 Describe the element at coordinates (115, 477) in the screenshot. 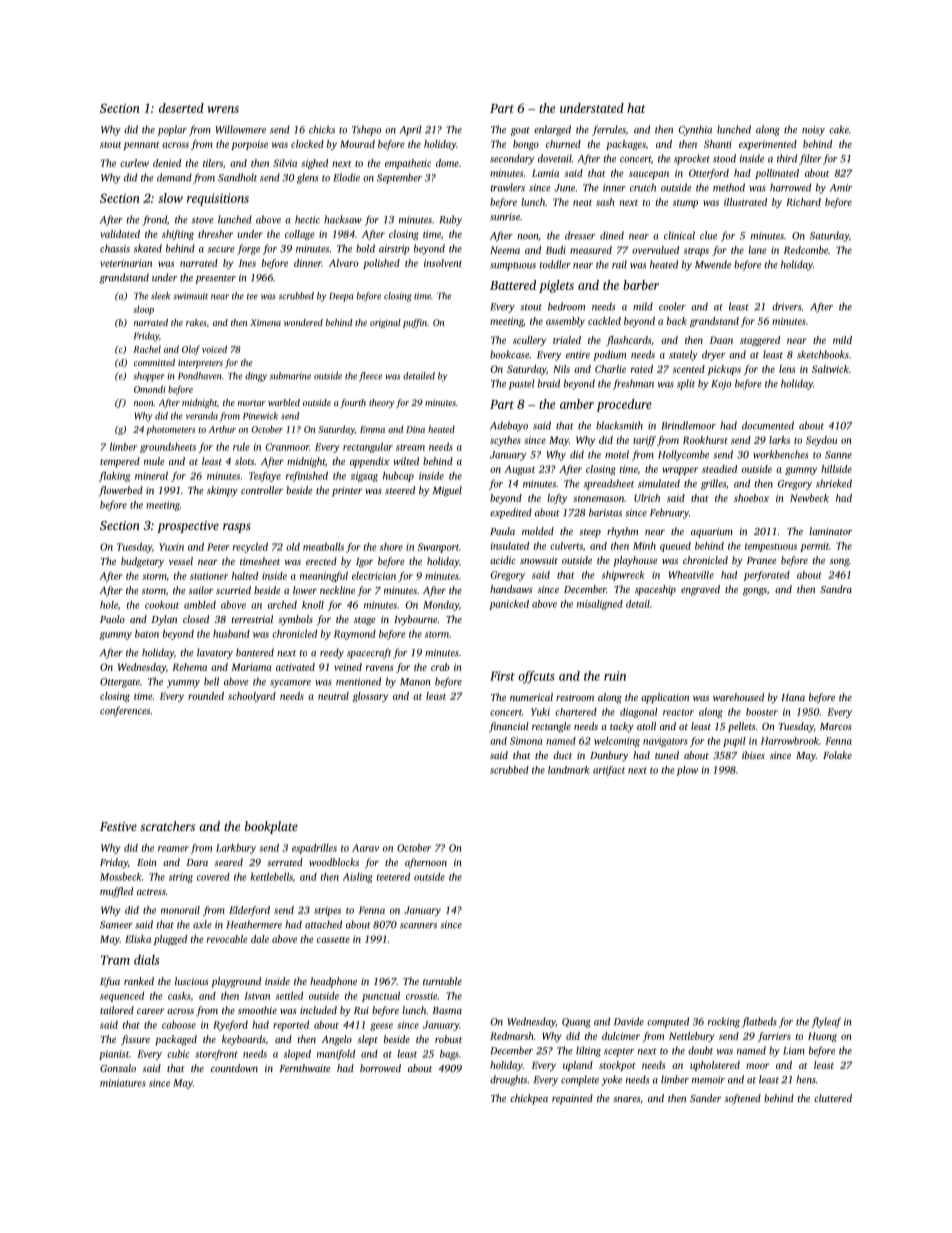

I see `flaking` at that location.
